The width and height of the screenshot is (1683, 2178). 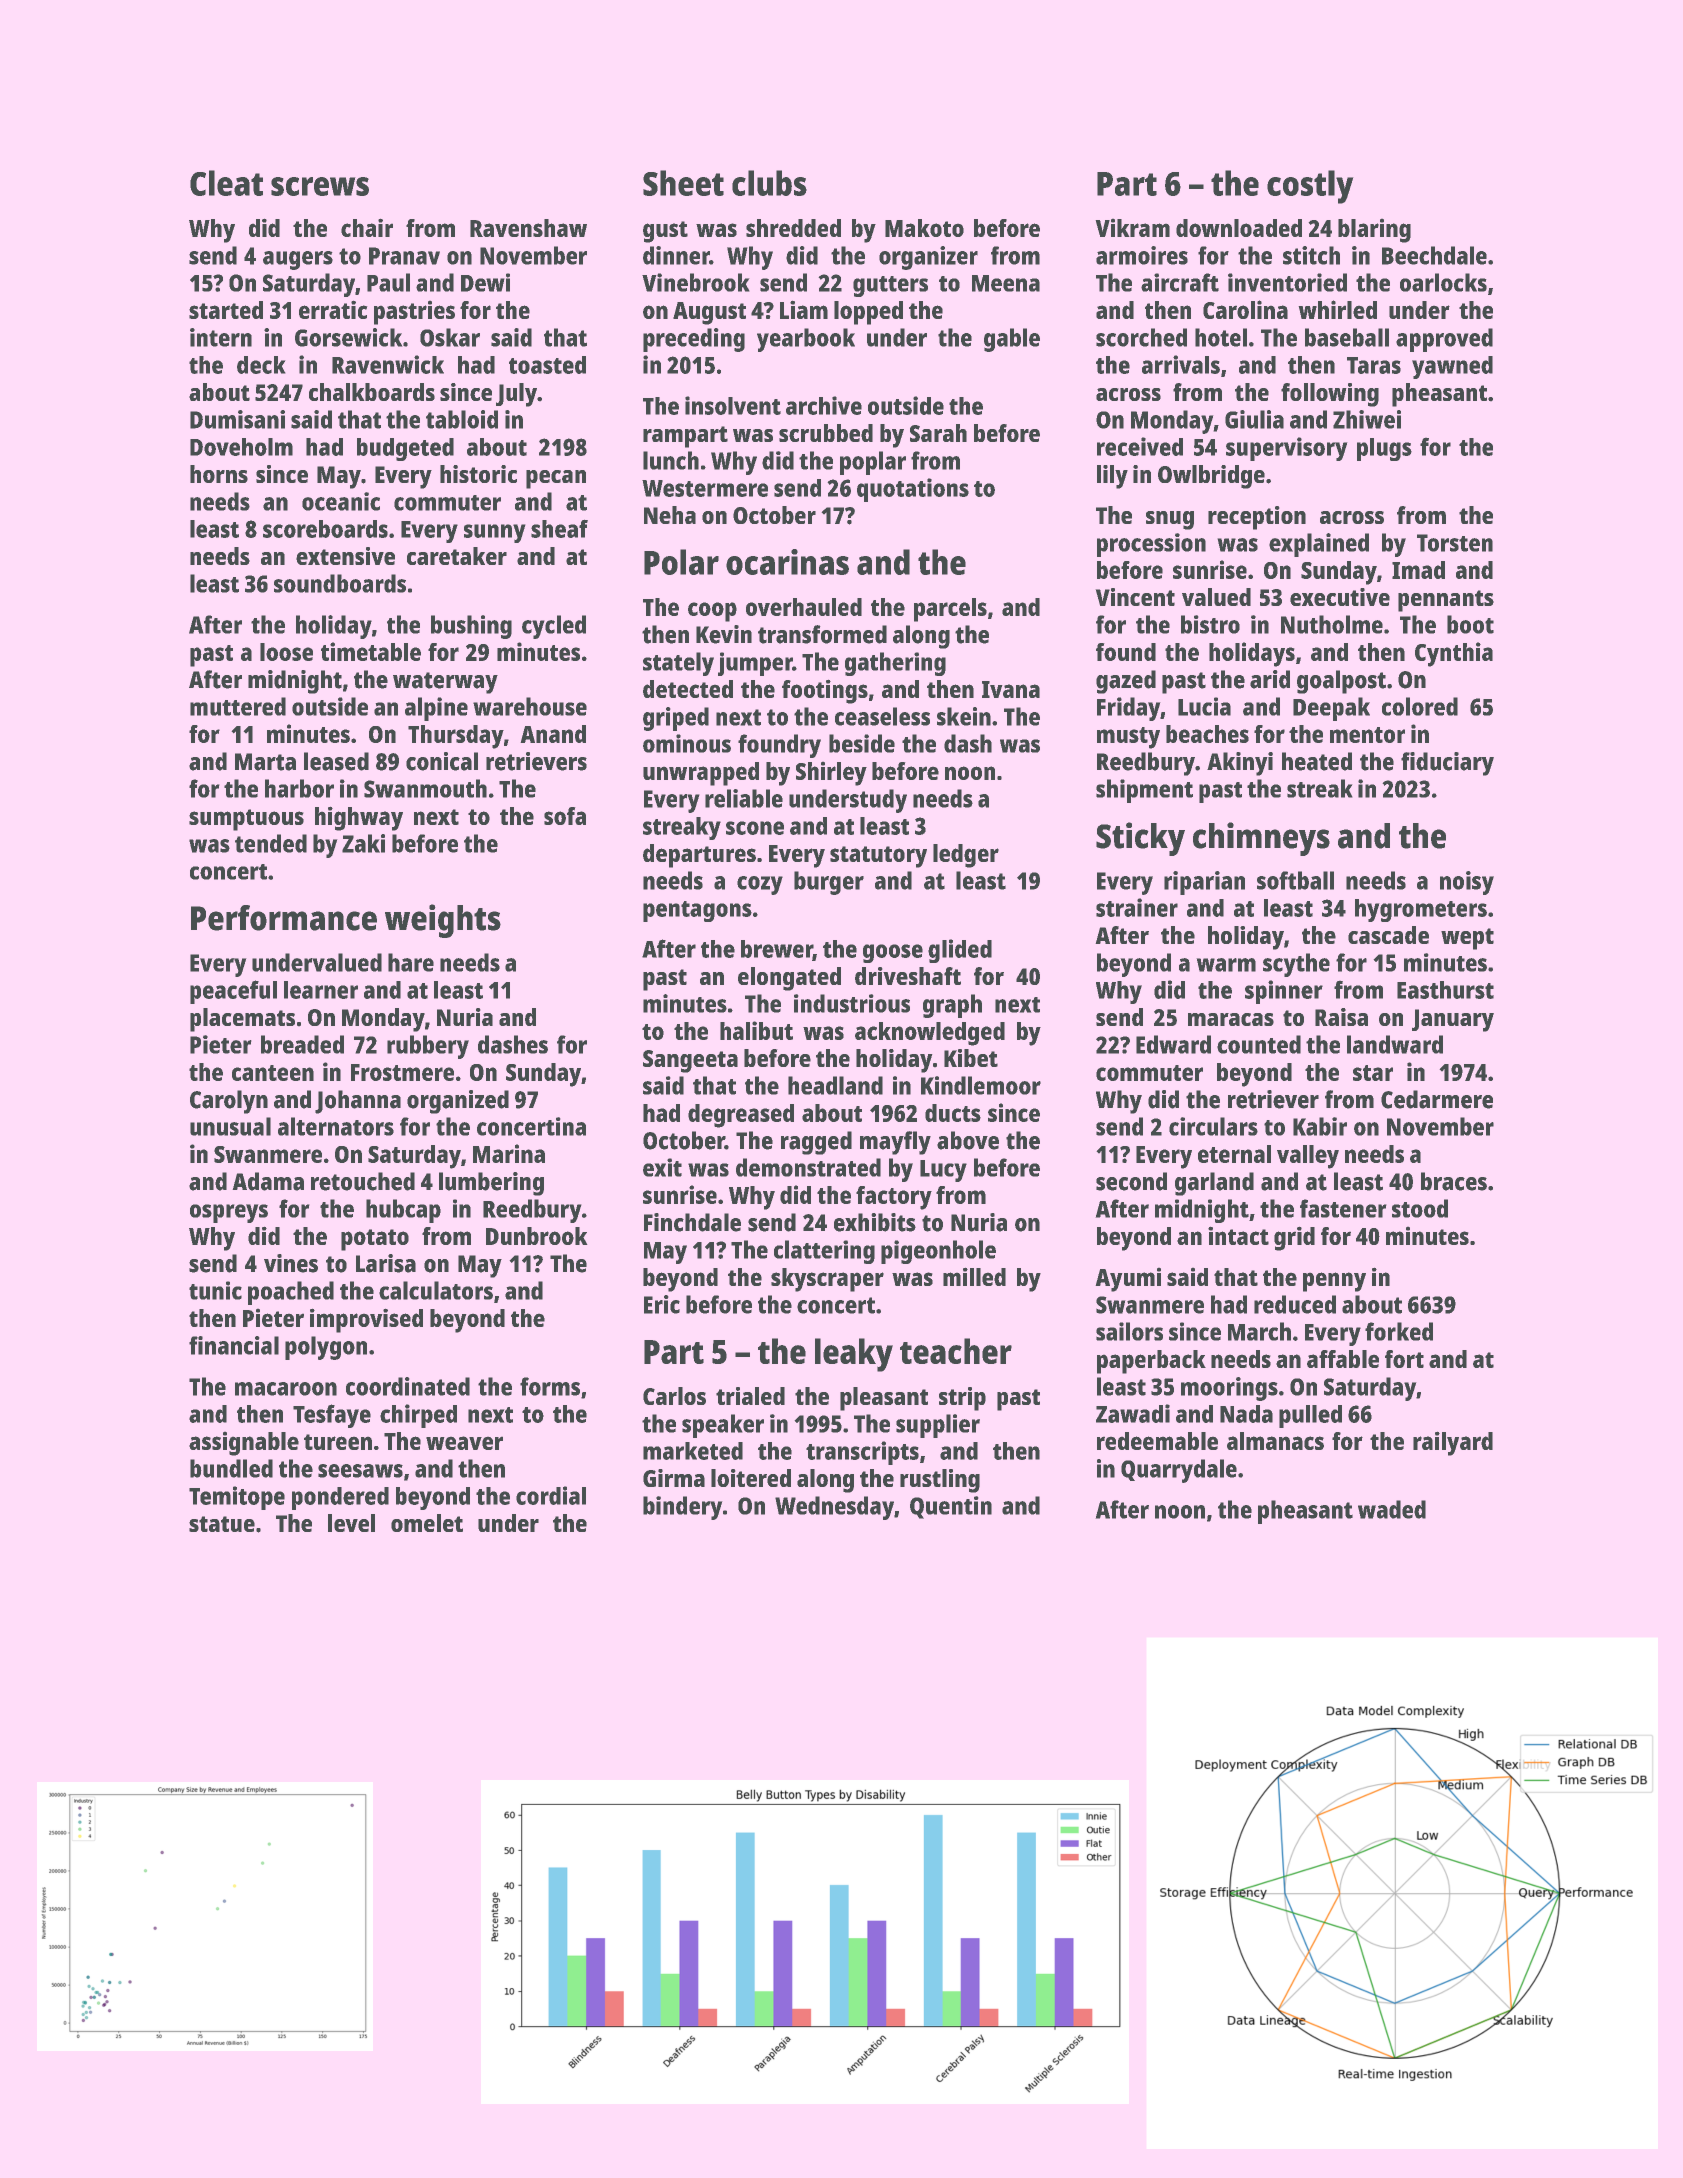 What do you see at coordinates (241, 447) in the screenshot?
I see `Doveholm` at bounding box center [241, 447].
